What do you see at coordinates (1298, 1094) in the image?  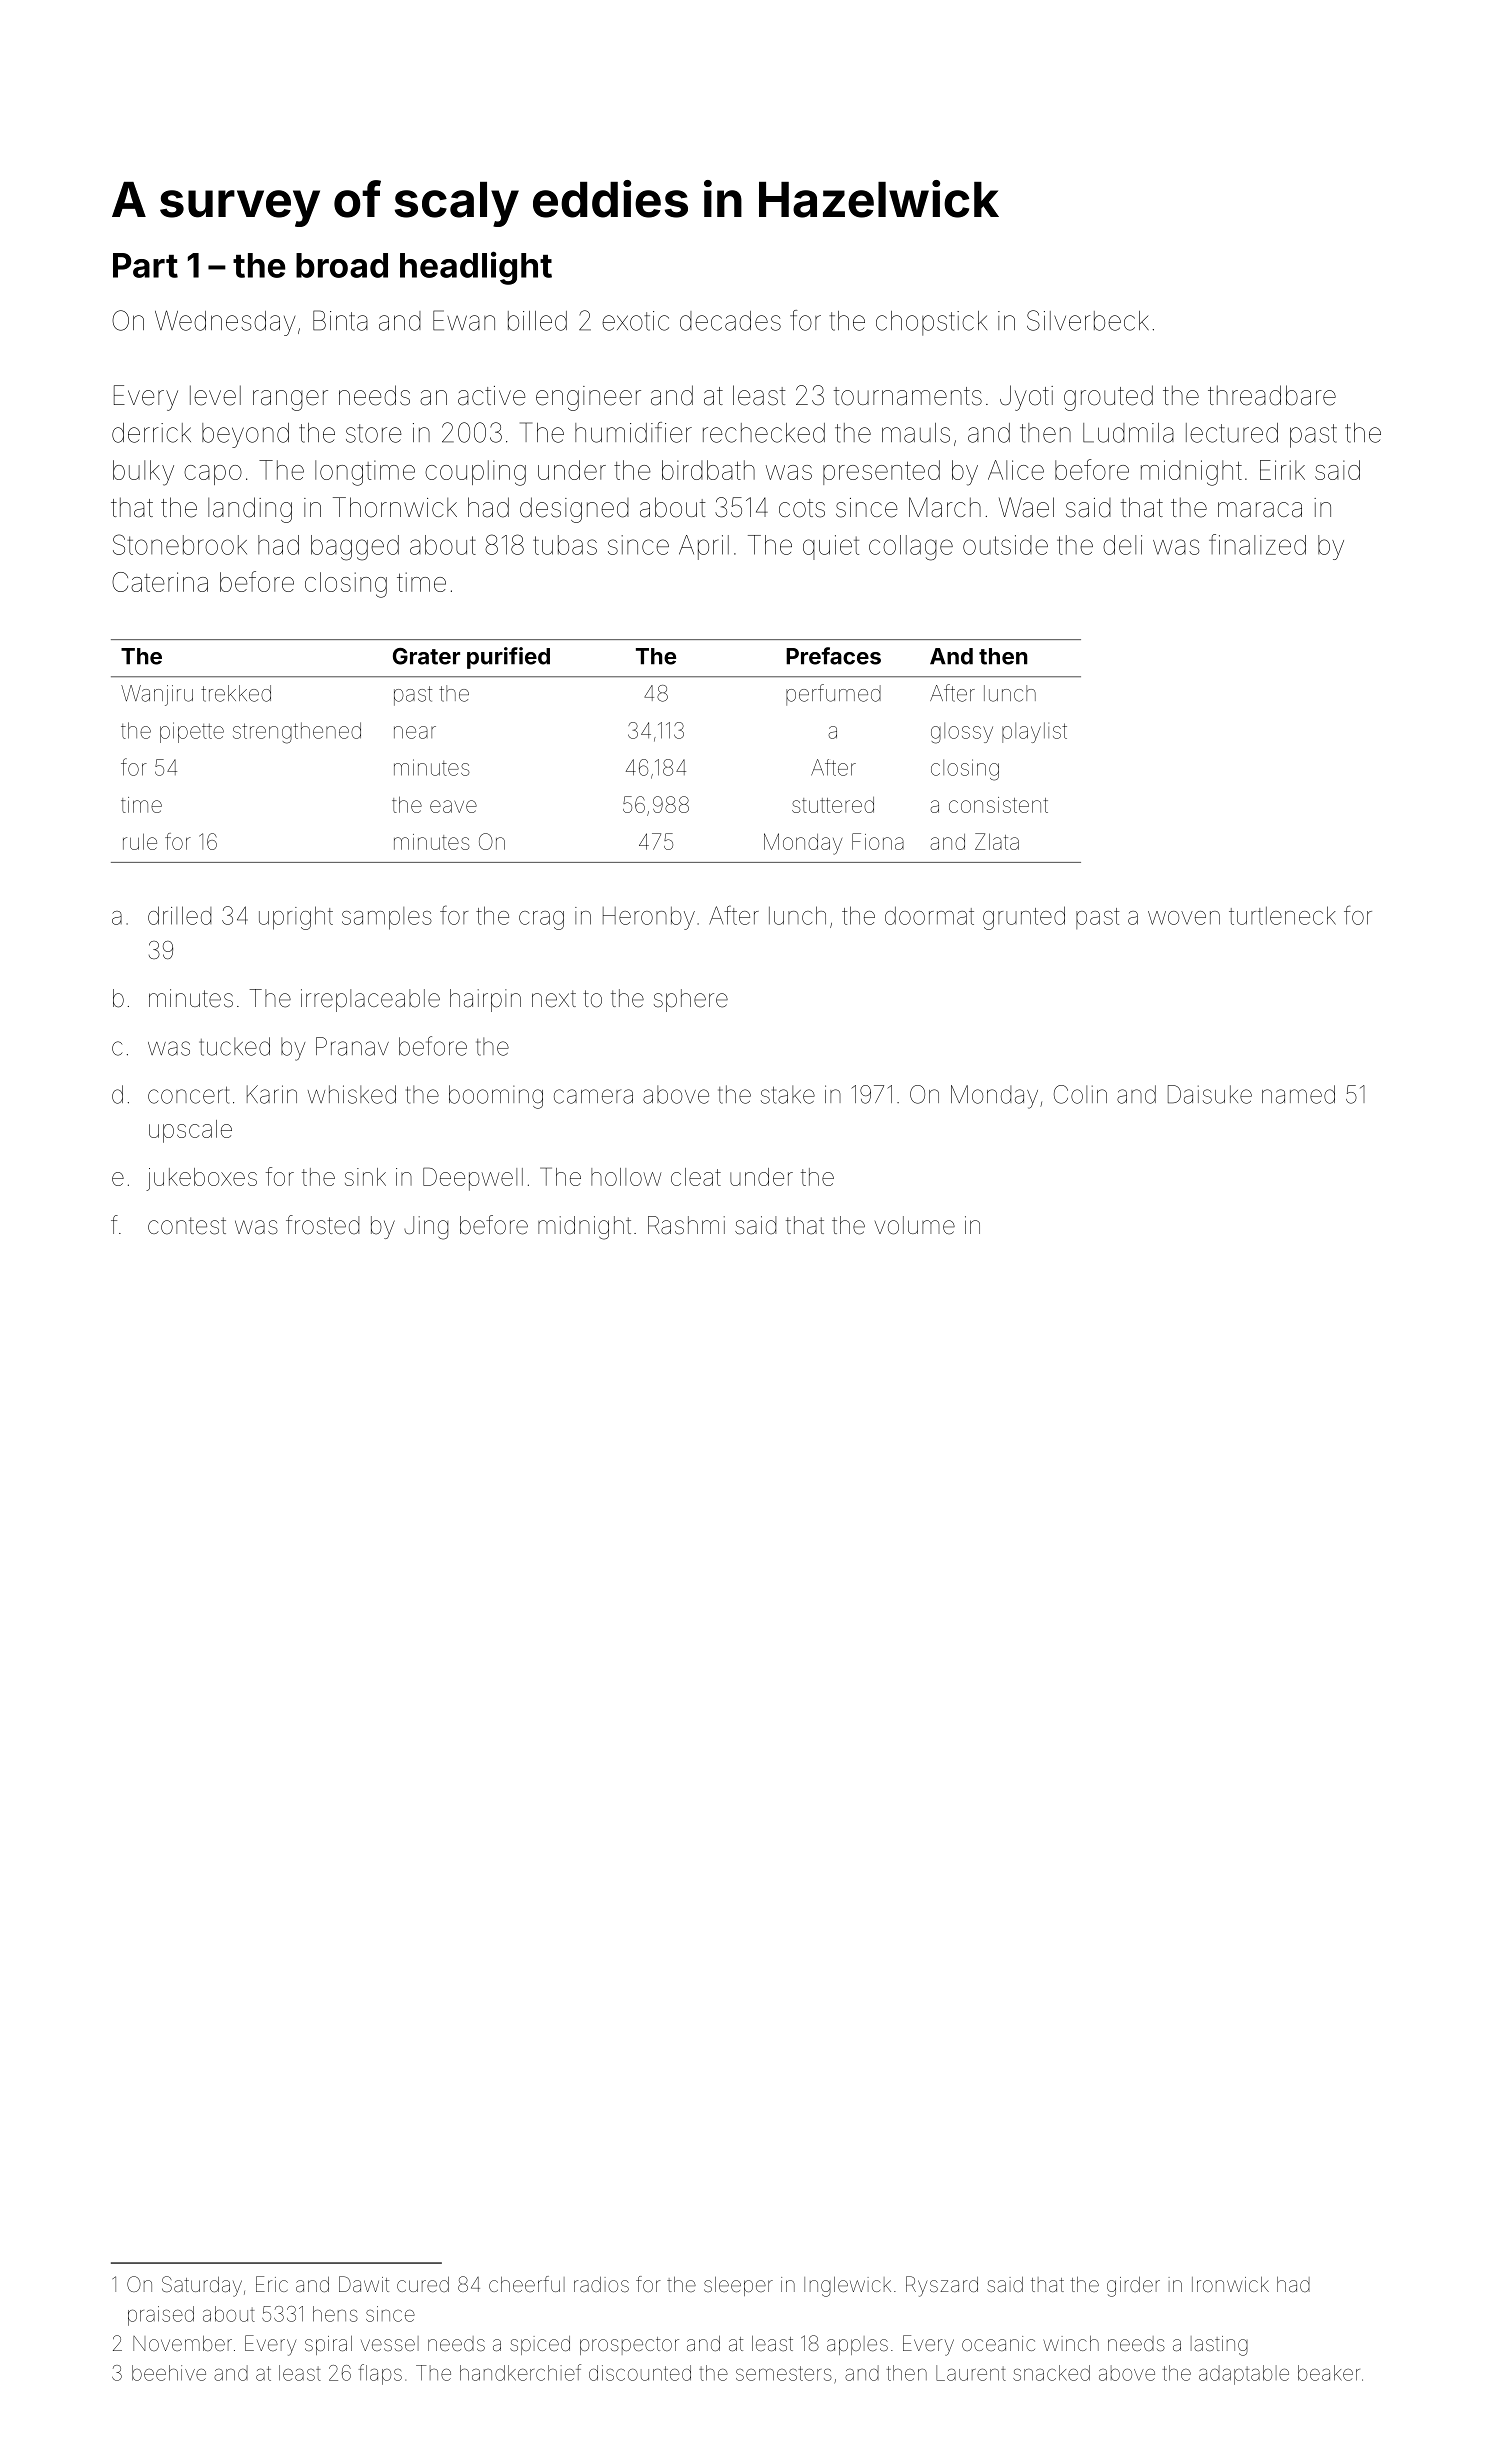 I see `named` at bounding box center [1298, 1094].
